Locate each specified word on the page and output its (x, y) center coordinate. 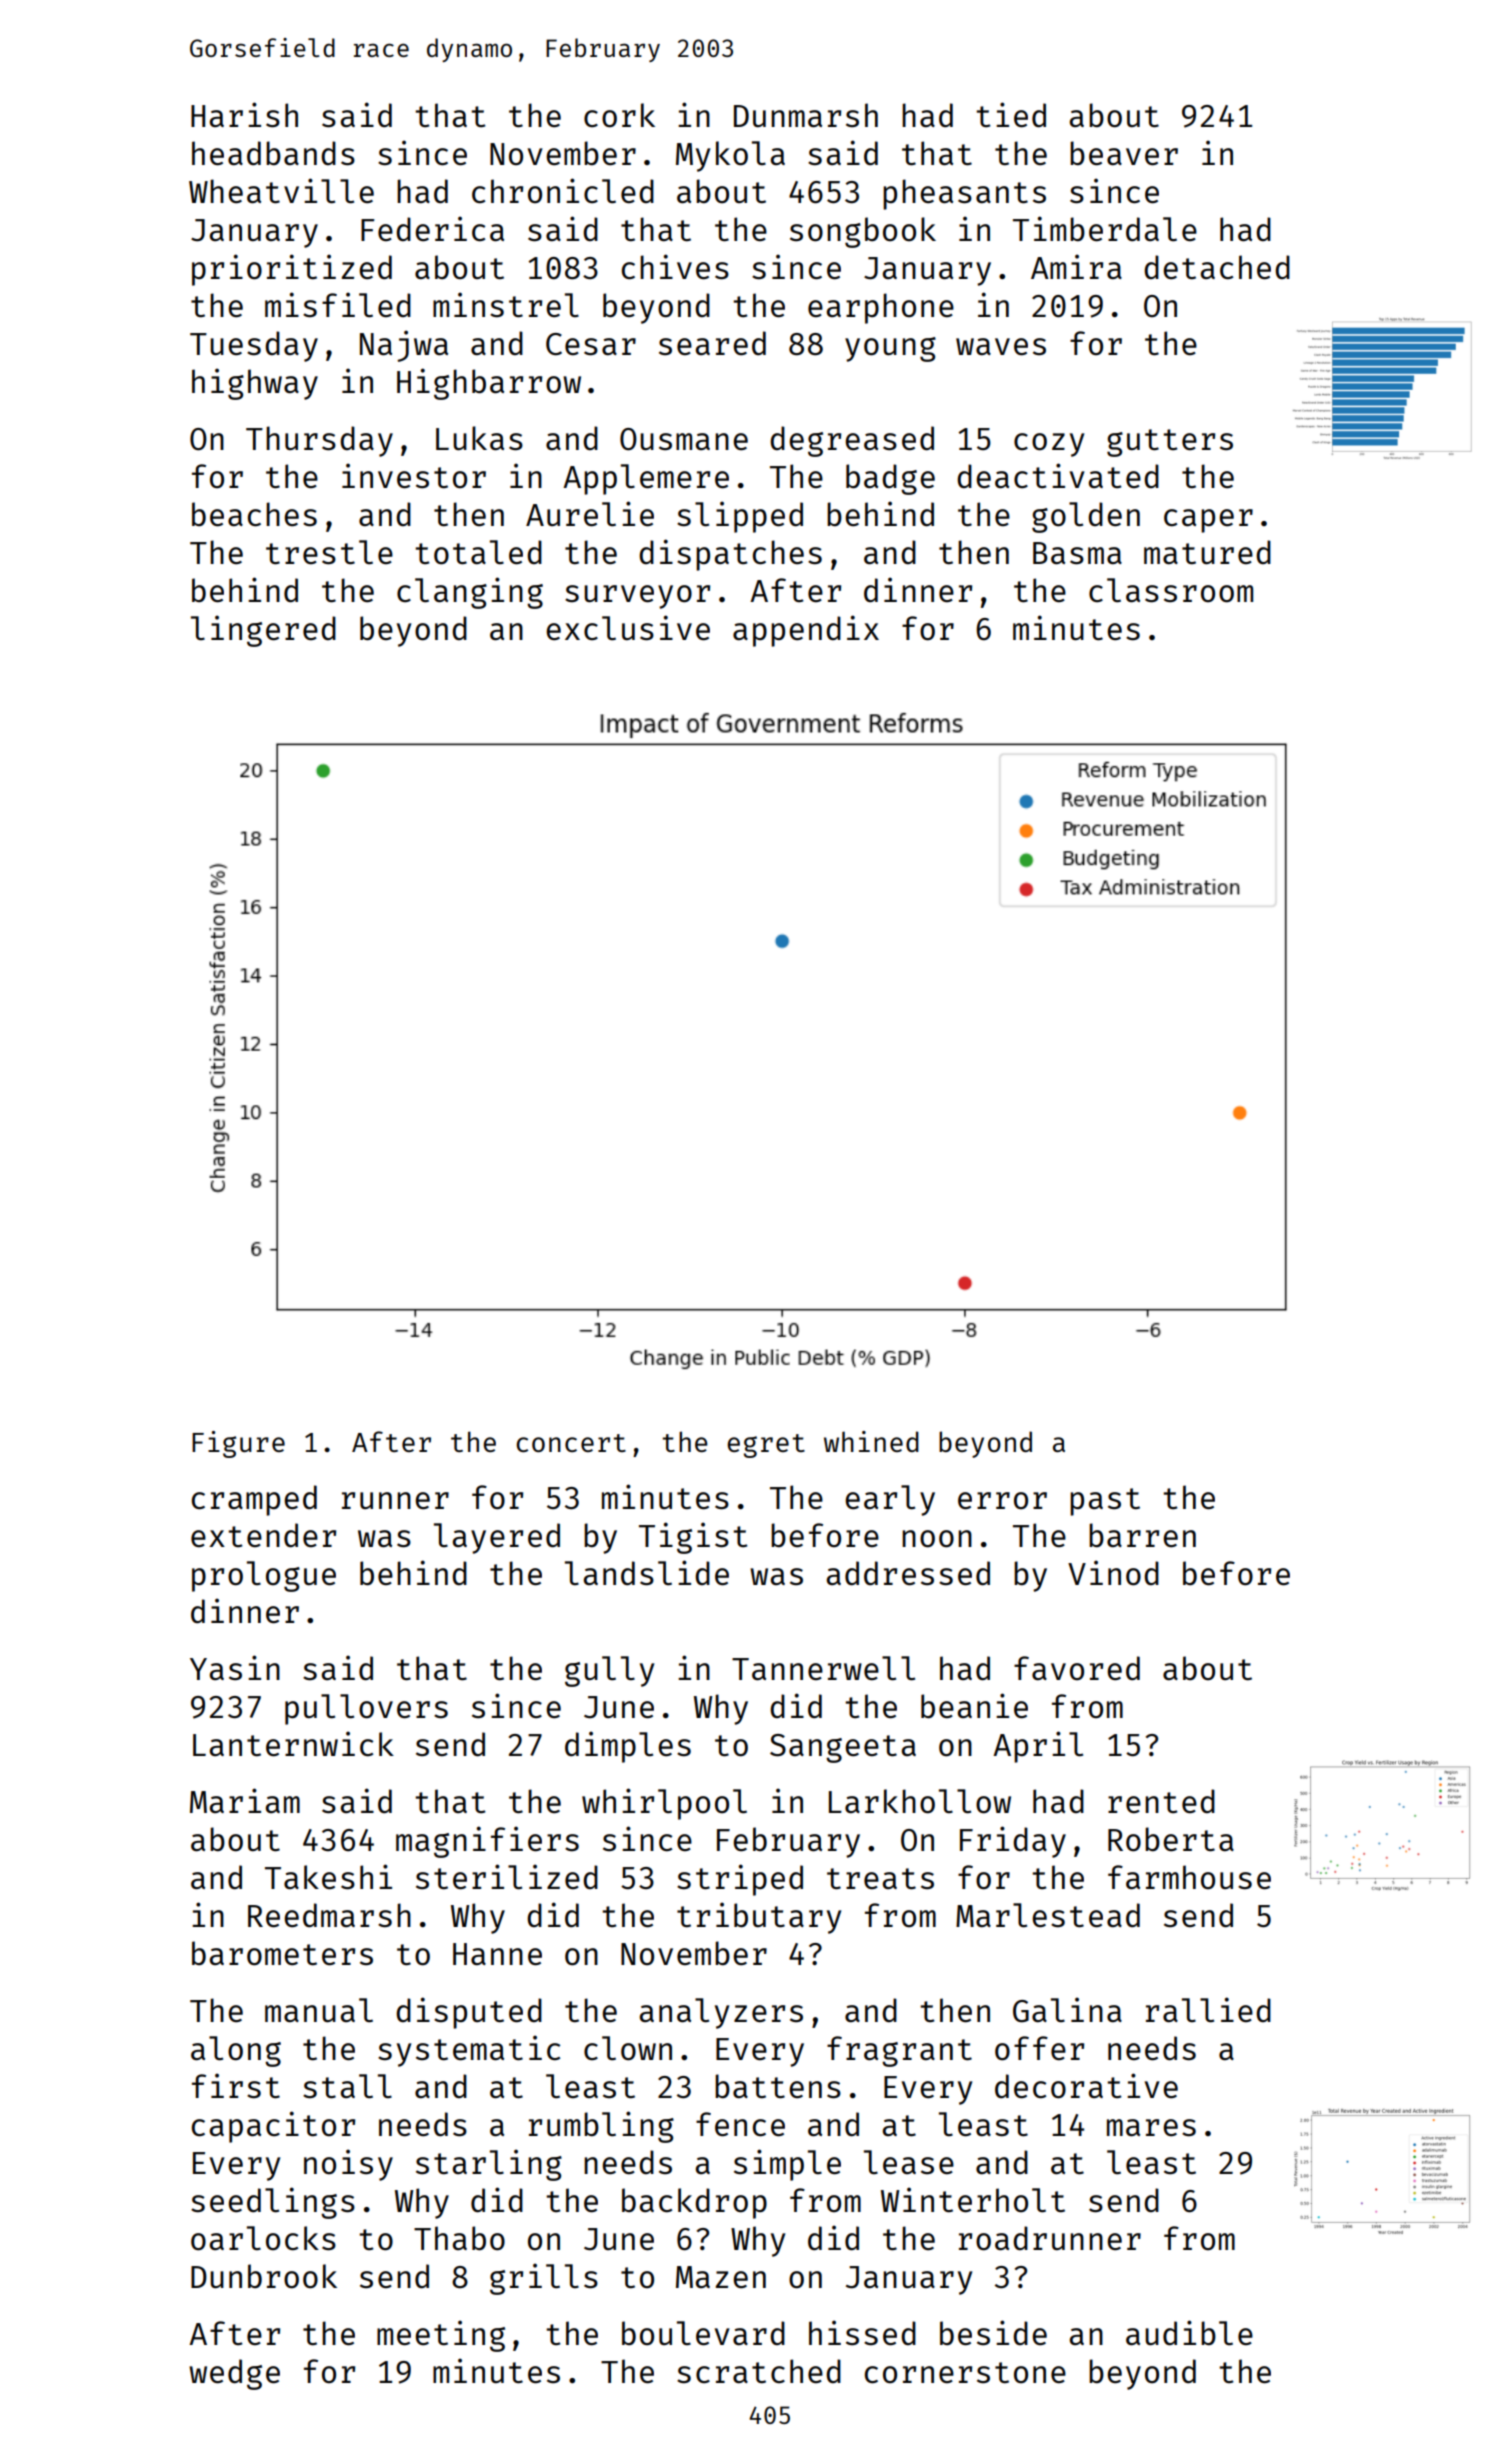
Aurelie (590, 514)
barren (1142, 1535)
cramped (254, 1500)
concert (571, 1443)
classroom (1171, 590)
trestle (329, 552)
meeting (441, 2336)
